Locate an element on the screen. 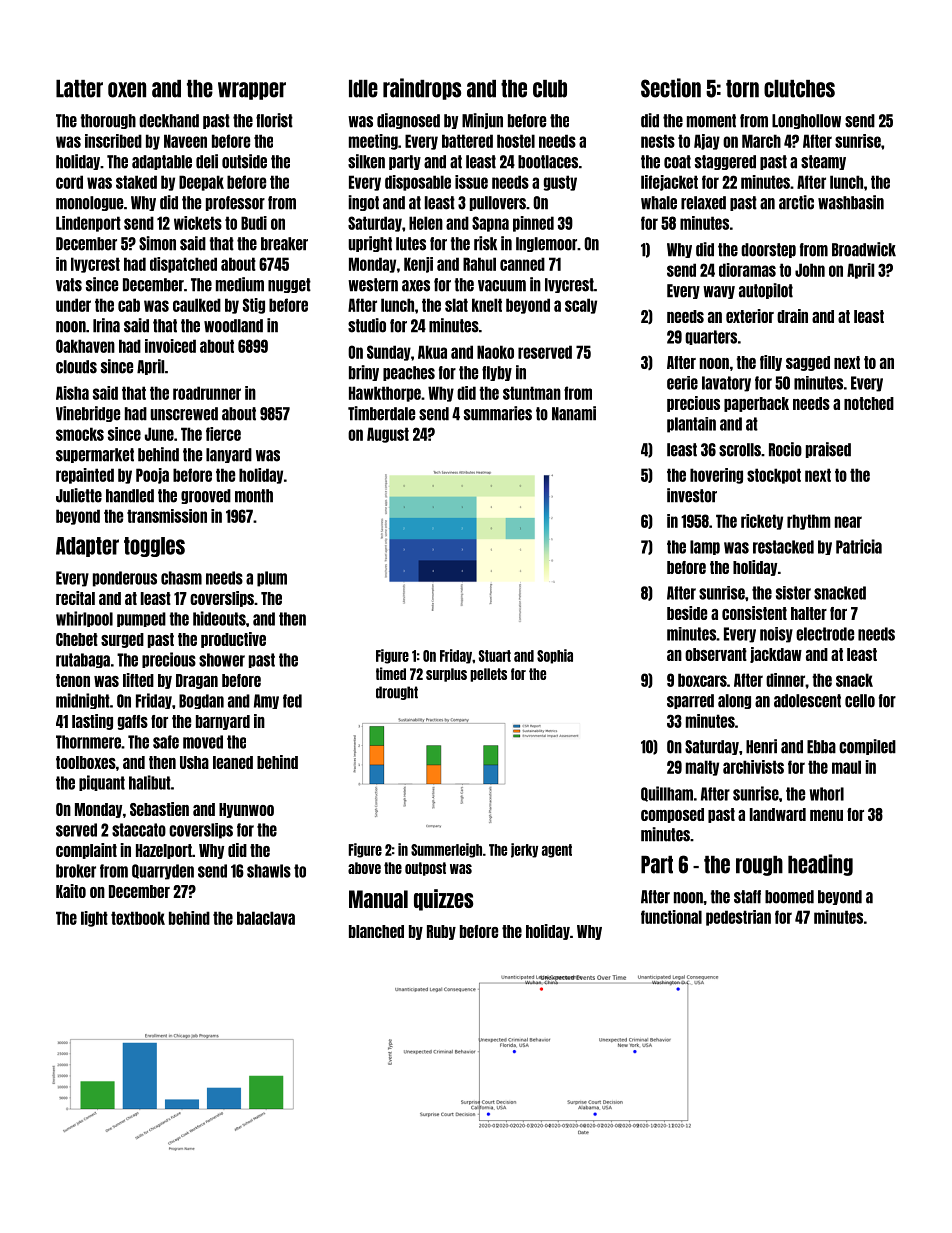 The height and width of the screenshot is (1233, 952). balaclava is located at coordinates (266, 918).
